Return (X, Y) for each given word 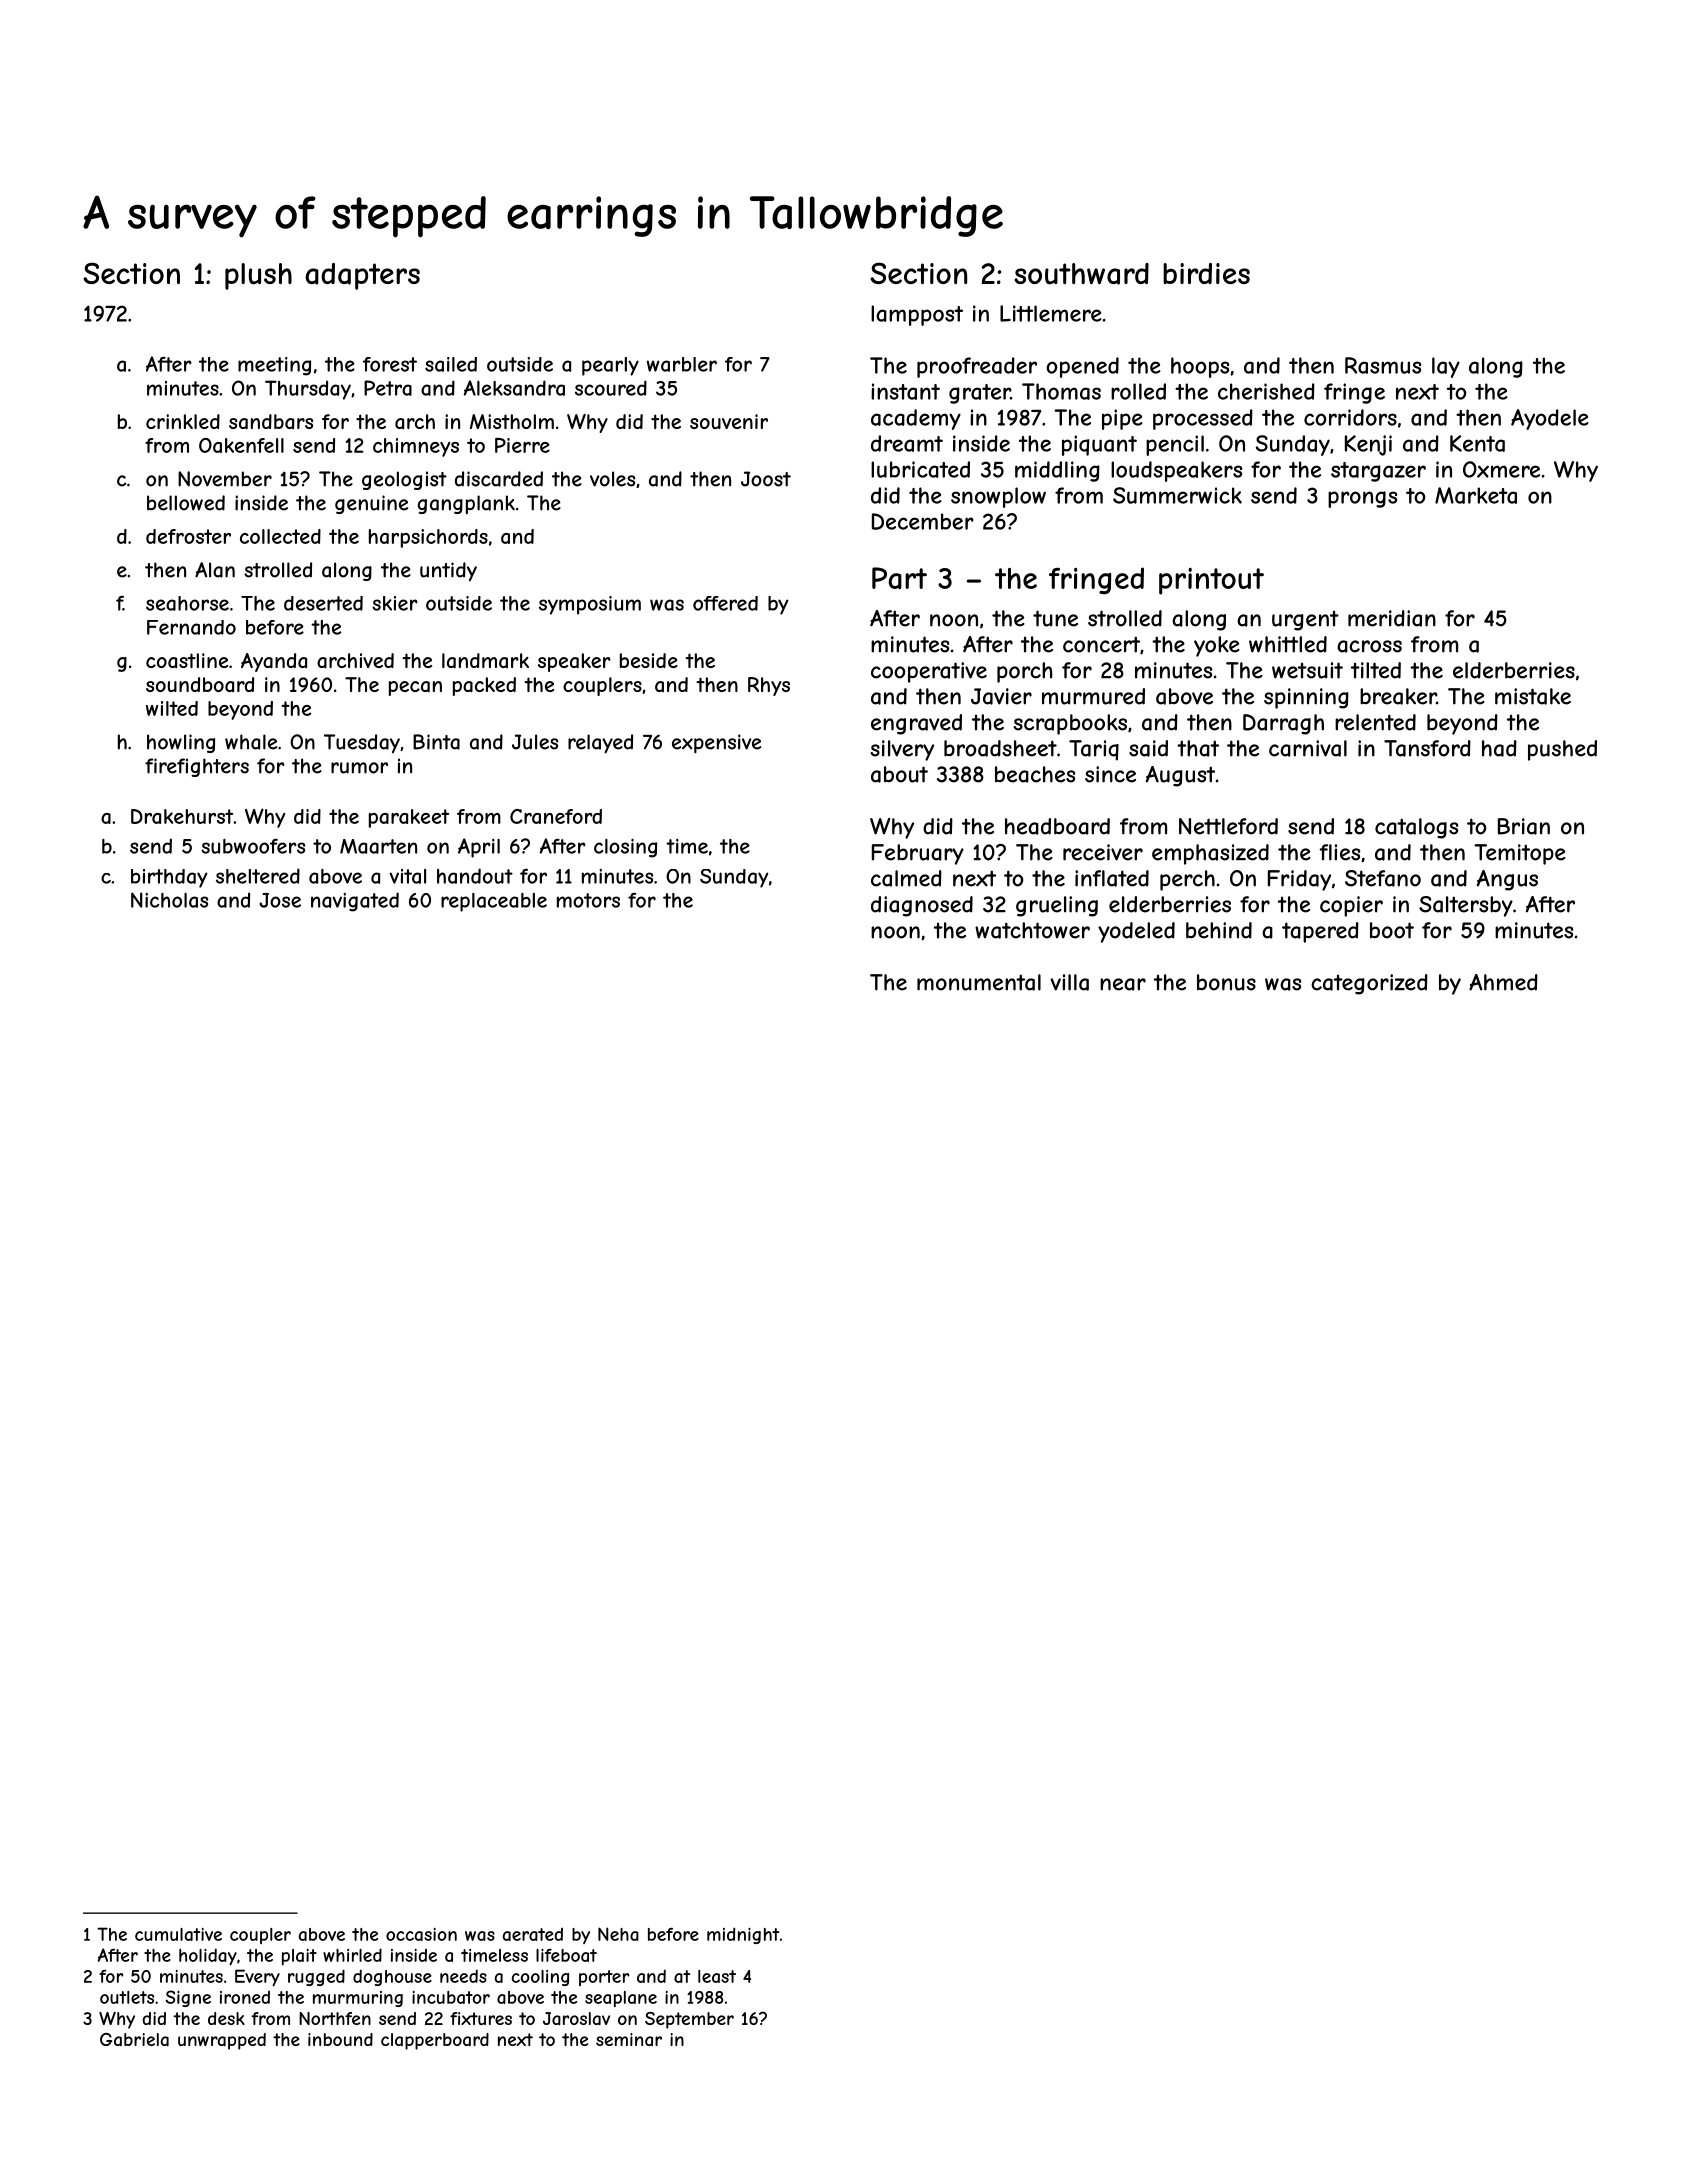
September (689, 2020)
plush (258, 276)
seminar (629, 2039)
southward (1081, 274)
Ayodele (1550, 419)
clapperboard (435, 2041)
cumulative (178, 1934)
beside (649, 660)
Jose (280, 900)
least (717, 1976)
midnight (743, 1935)
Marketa (1476, 495)
